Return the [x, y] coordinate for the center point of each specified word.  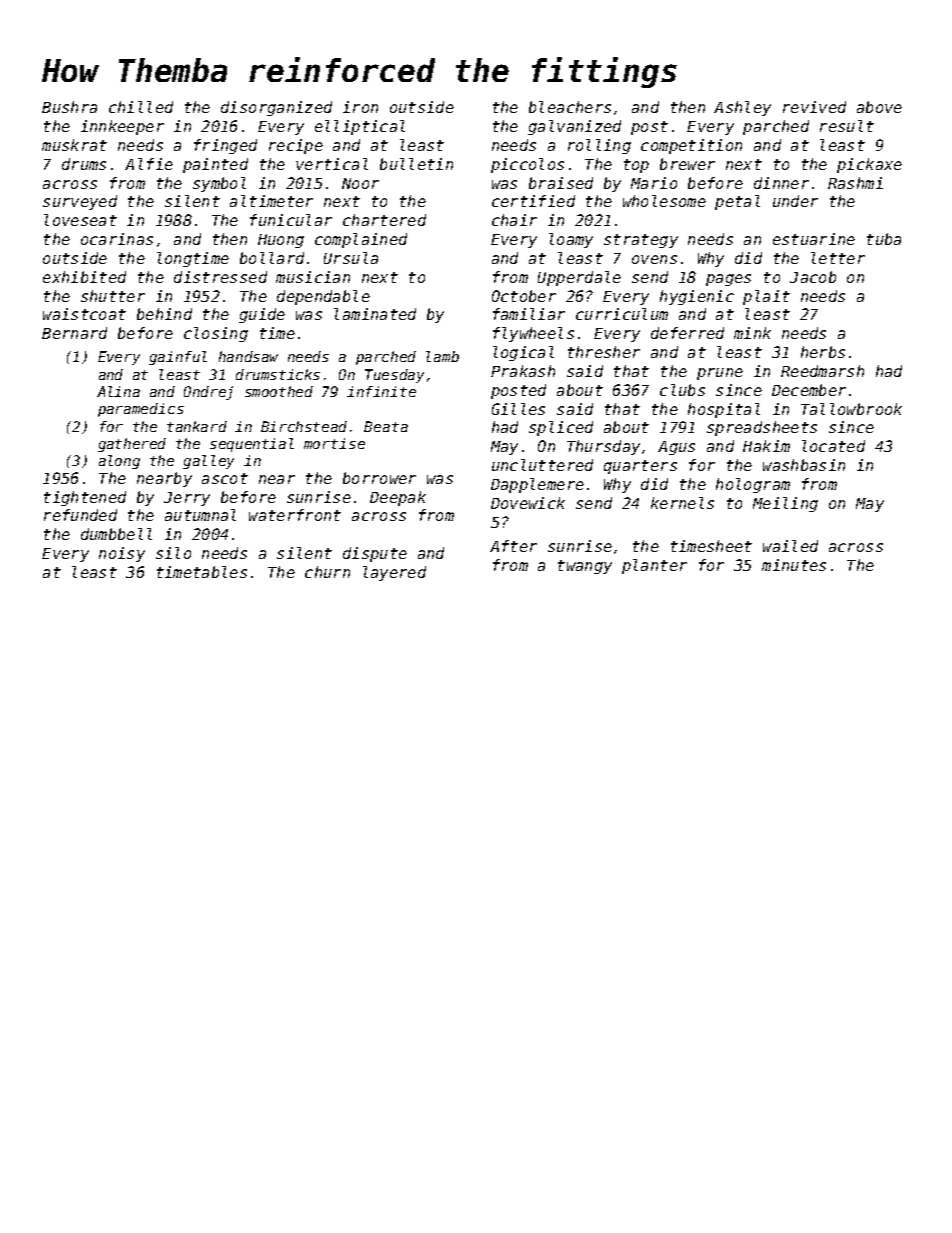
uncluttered [542, 465]
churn [327, 572]
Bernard [74, 333]
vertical [332, 164]
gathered [132, 445]
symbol [219, 184]
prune [720, 374]
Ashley [742, 108]
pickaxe [869, 165]
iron [360, 107]
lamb [442, 356]
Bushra [69, 107]
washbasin [804, 465]
